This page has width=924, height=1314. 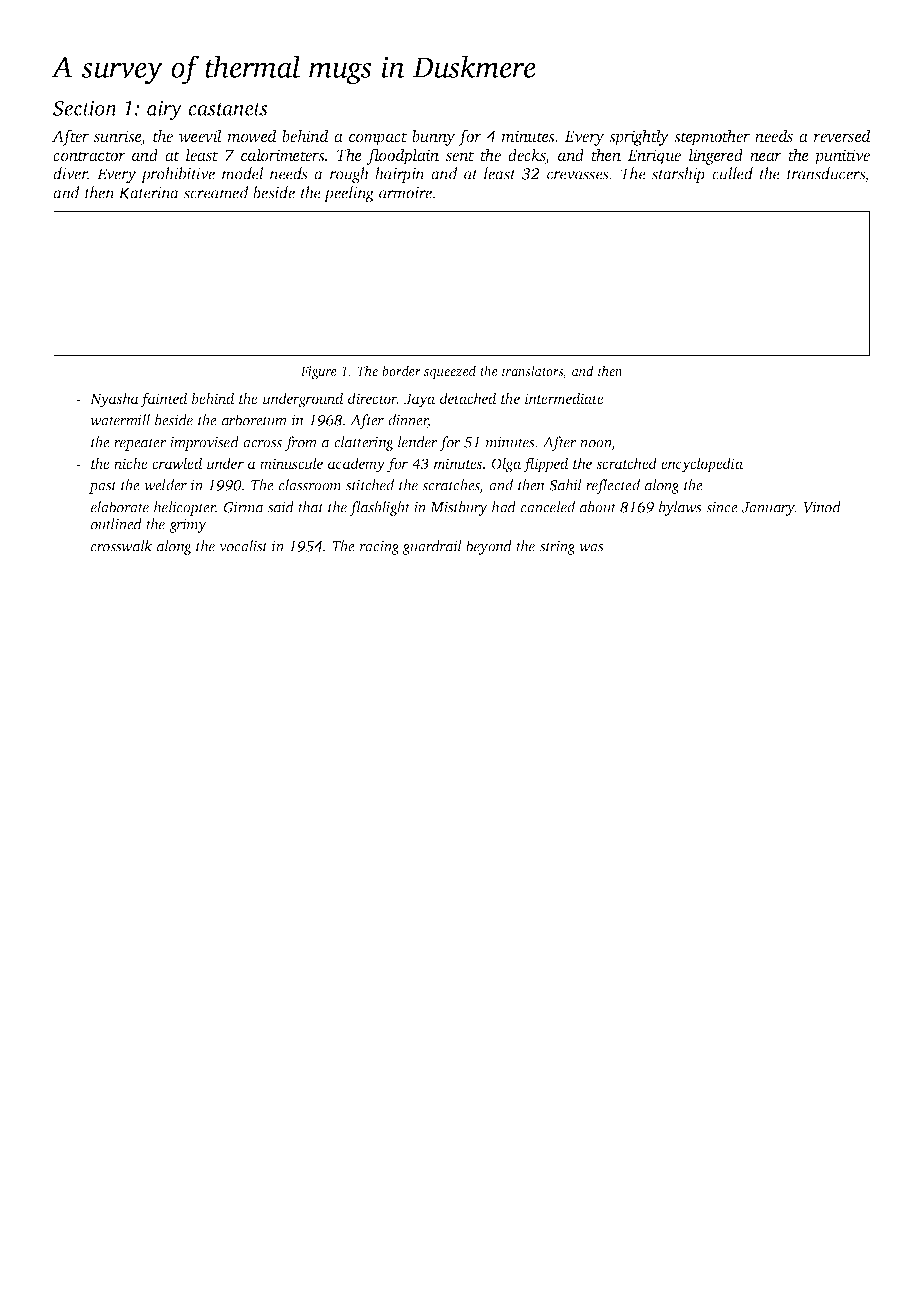 What do you see at coordinates (842, 157) in the page?
I see `punitive` at bounding box center [842, 157].
